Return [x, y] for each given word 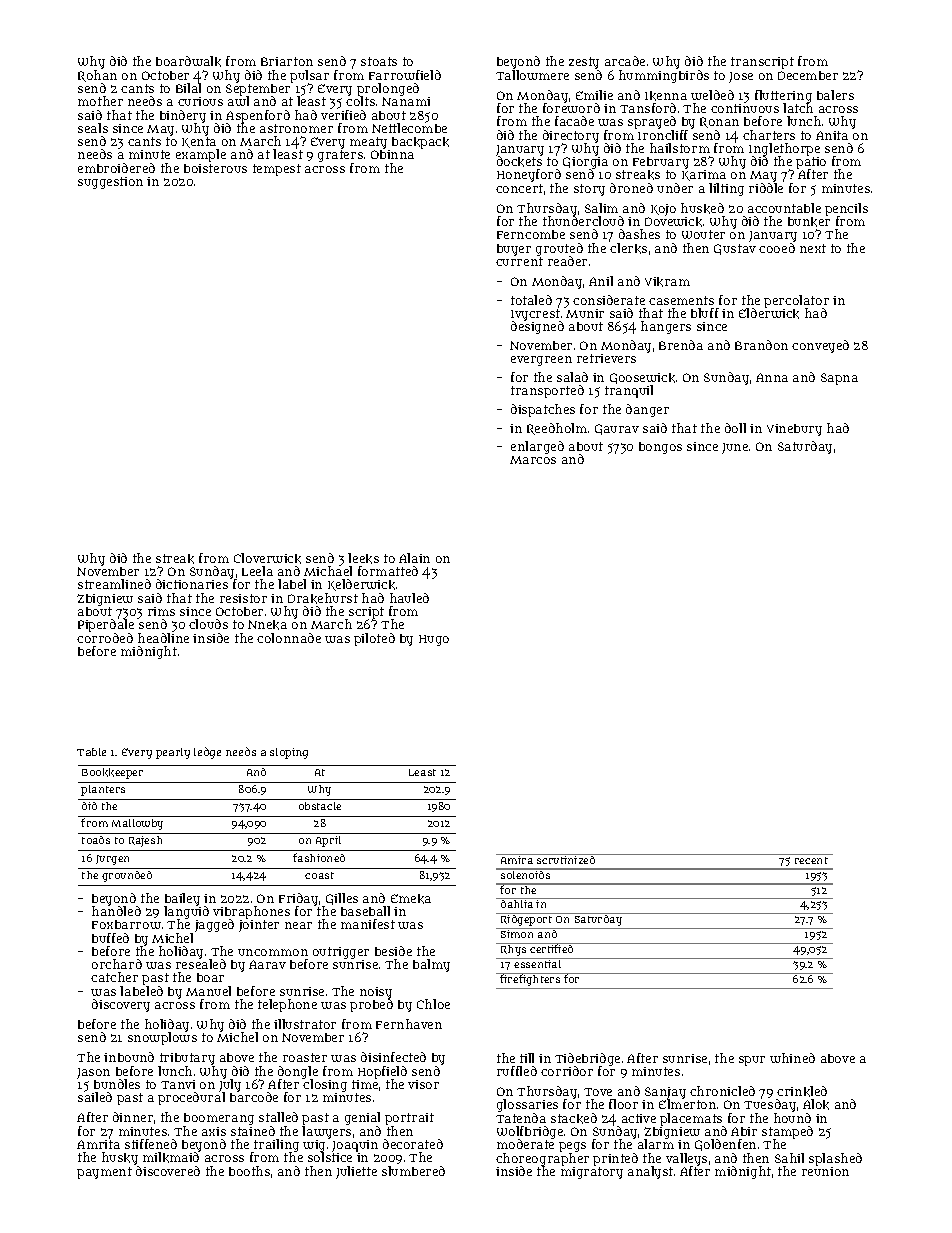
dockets [519, 162]
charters [769, 135]
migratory [592, 1173]
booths [249, 1171]
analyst [650, 1172]
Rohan [97, 76]
